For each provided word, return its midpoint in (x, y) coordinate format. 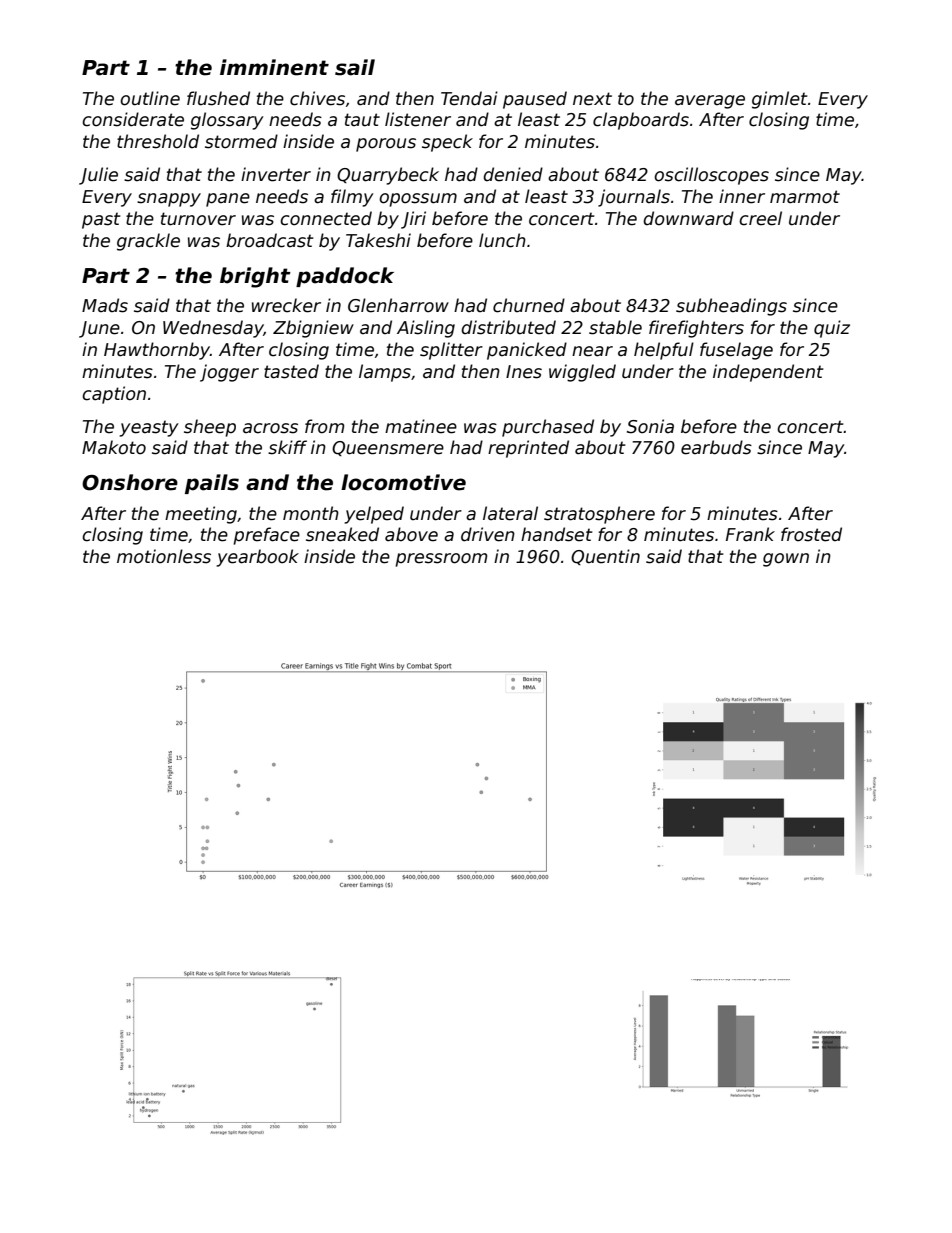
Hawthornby (157, 351)
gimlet (779, 100)
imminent (274, 67)
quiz (832, 329)
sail (355, 67)
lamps (385, 373)
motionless (164, 556)
